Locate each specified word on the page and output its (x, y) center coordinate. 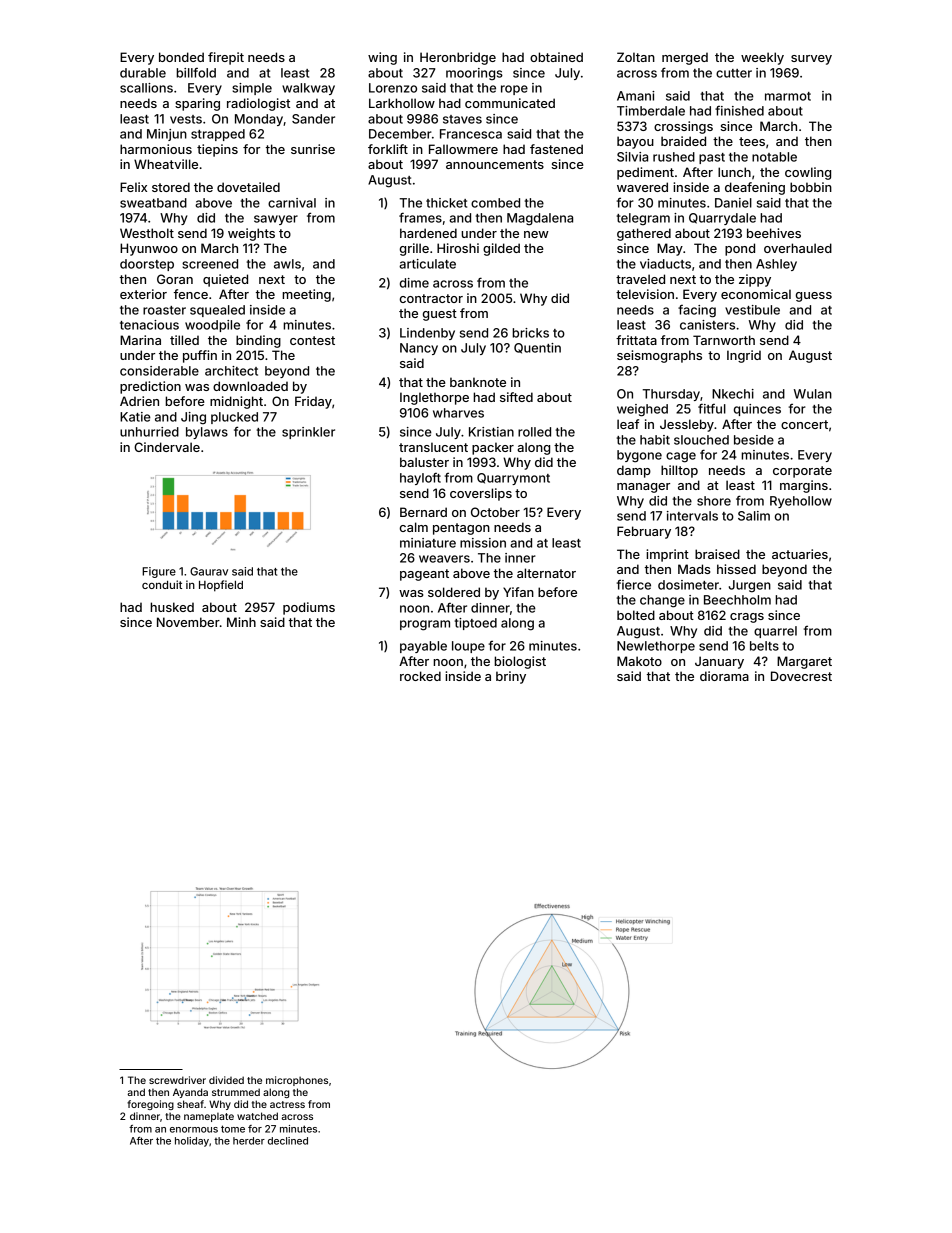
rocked (420, 676)
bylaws (207, 433)
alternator (546, 573)
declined (288, 1141)
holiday (192, 1142)
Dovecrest (801, 676)
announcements (495, 164)
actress (287, 1104)
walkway (308, 89)
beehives (774, 233)
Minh (241, 622)
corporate (802, 472)
